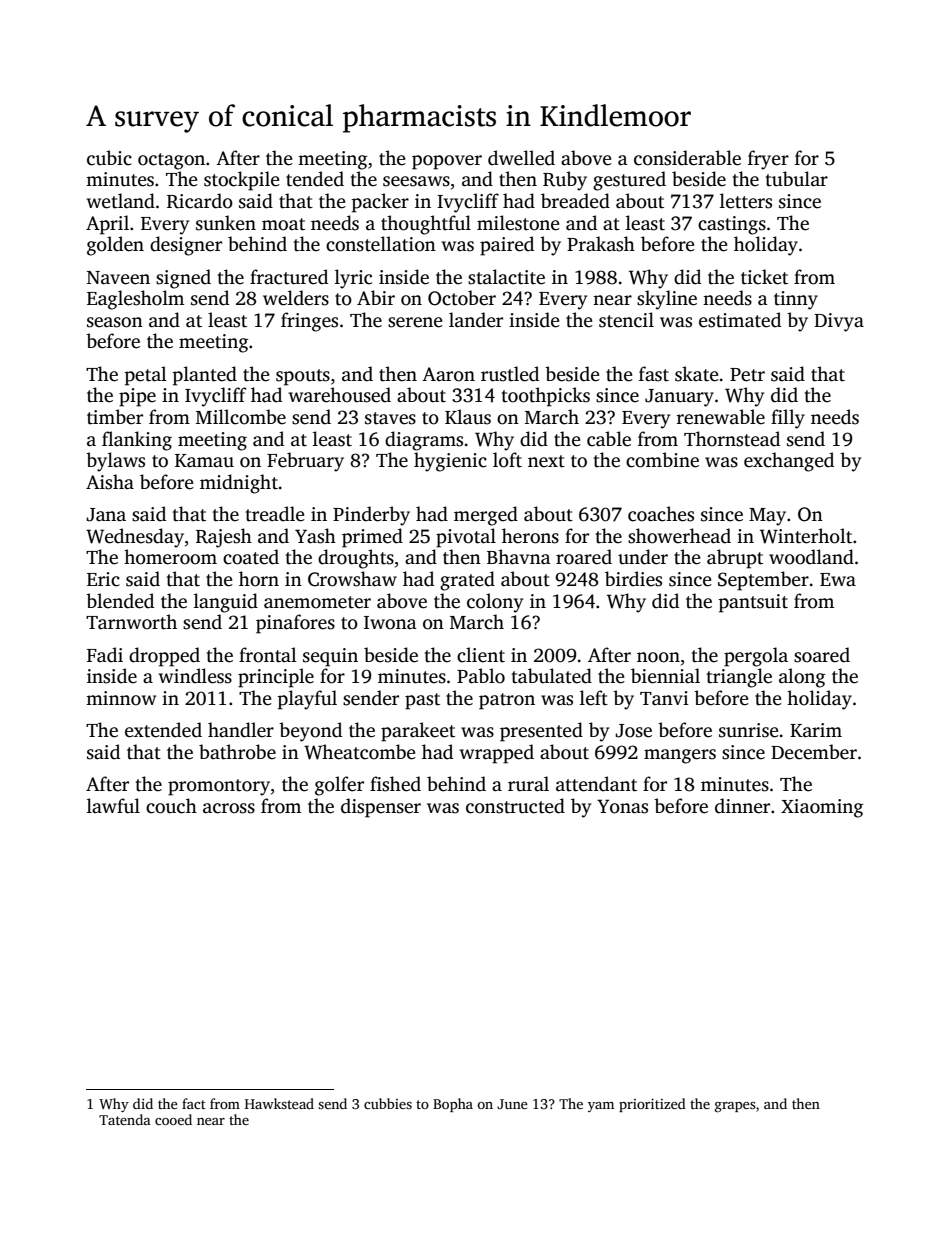  Describe the element at coordinates (453, 1105) in the document. I see `Bopha` at that location.
